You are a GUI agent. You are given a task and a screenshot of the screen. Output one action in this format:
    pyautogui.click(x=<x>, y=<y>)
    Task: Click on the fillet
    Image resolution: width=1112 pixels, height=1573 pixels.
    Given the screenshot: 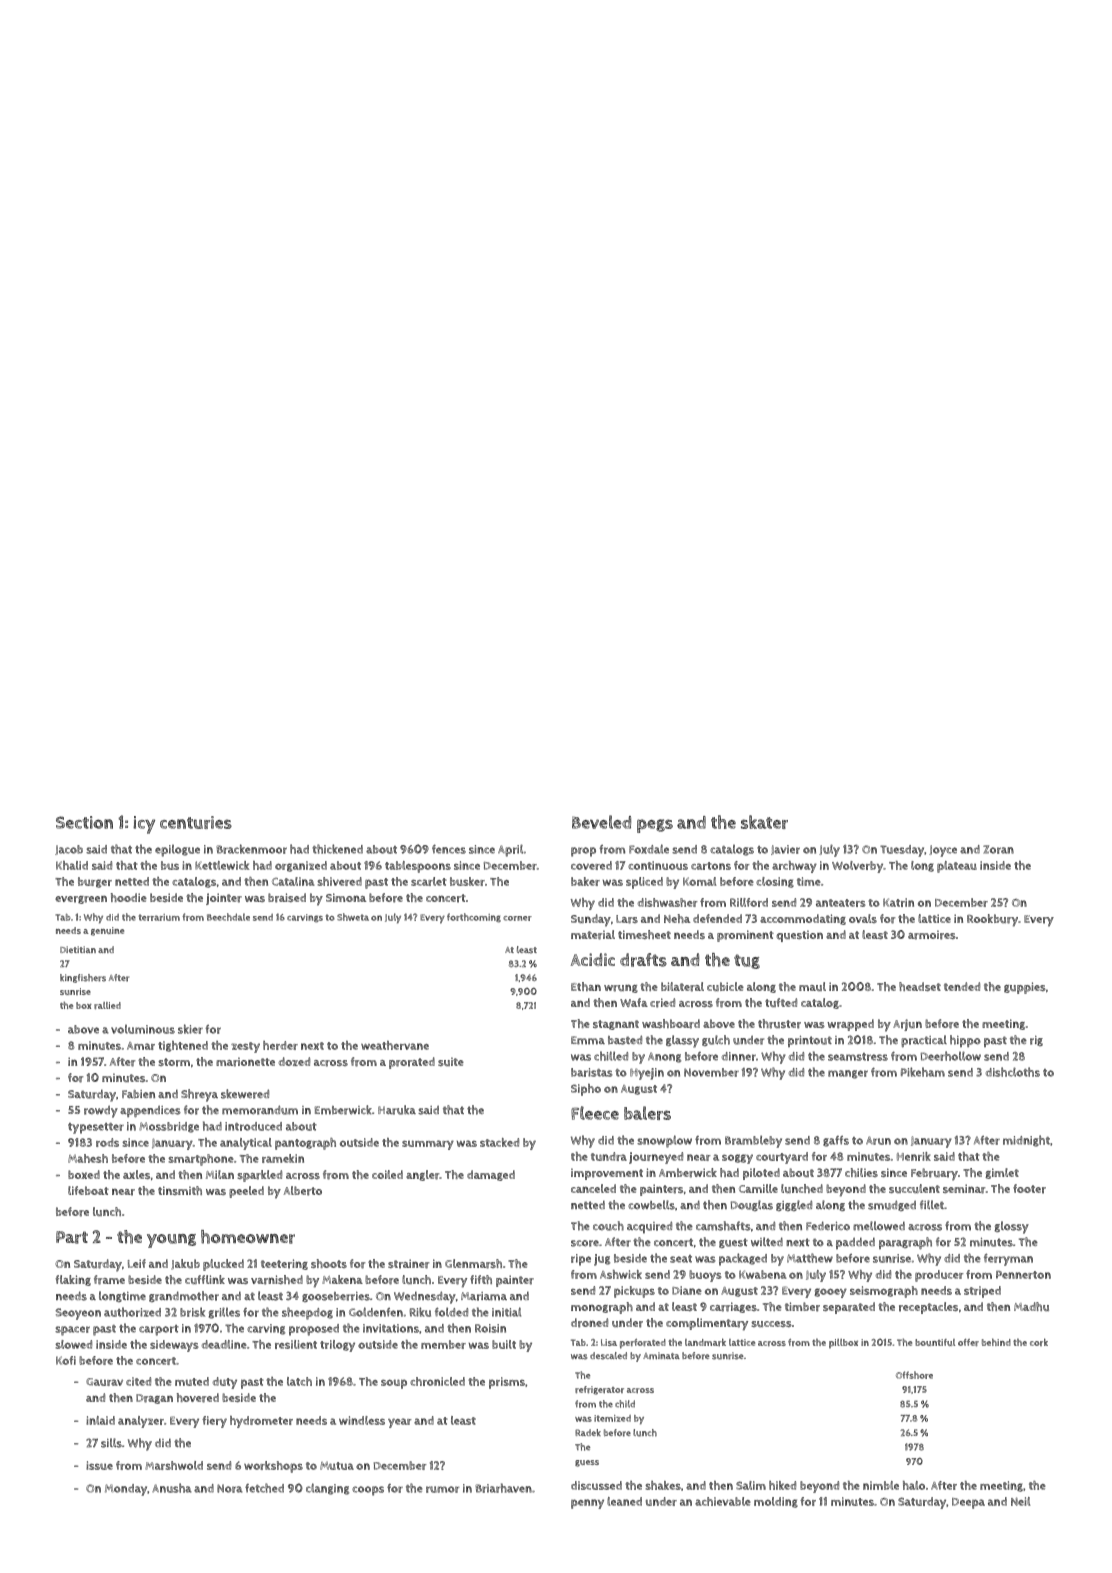 What is the action you would take?
    pyautogui.click(x=932, y=1204)
